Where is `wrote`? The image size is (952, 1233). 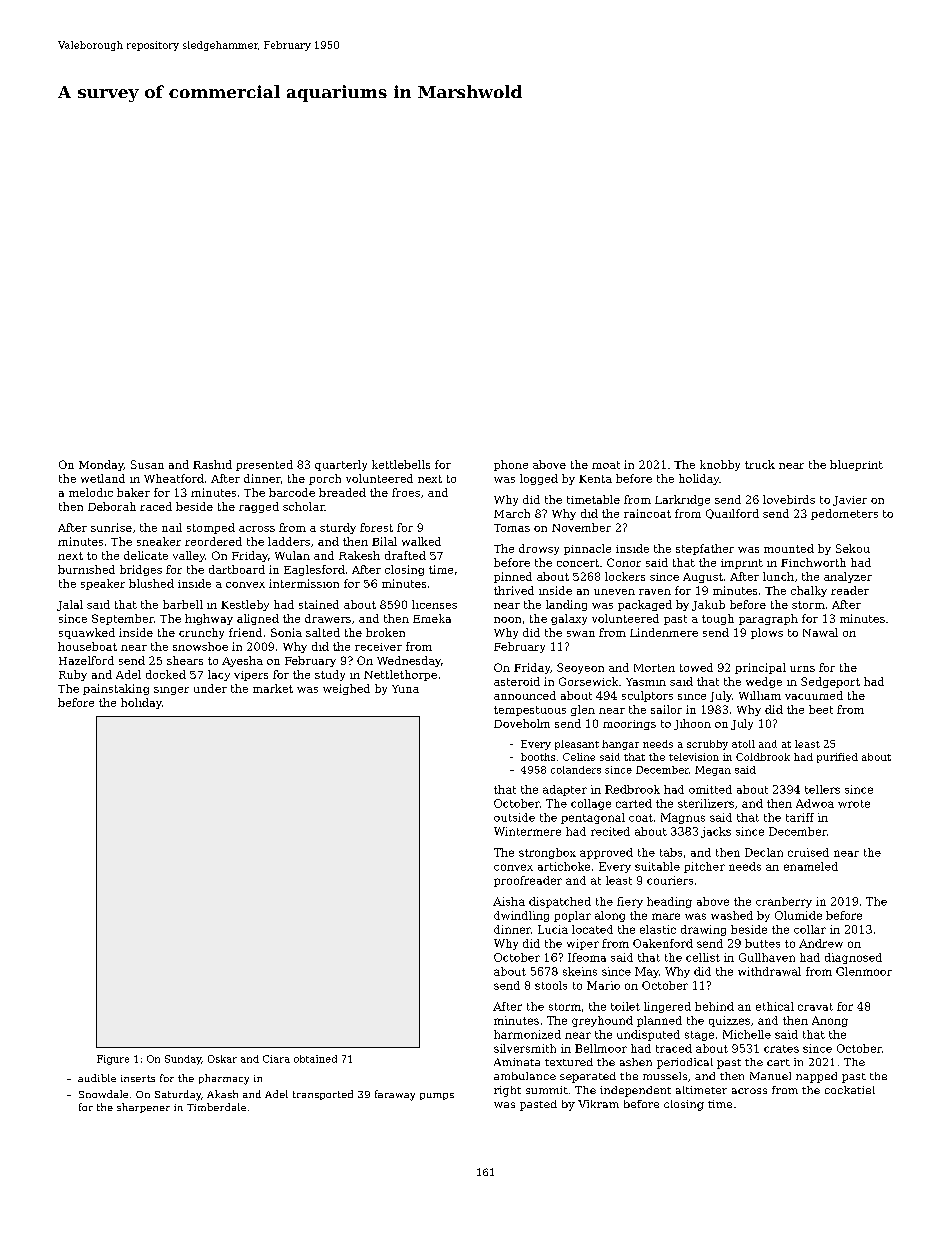 wrote is located at coordinates (854, 804).
